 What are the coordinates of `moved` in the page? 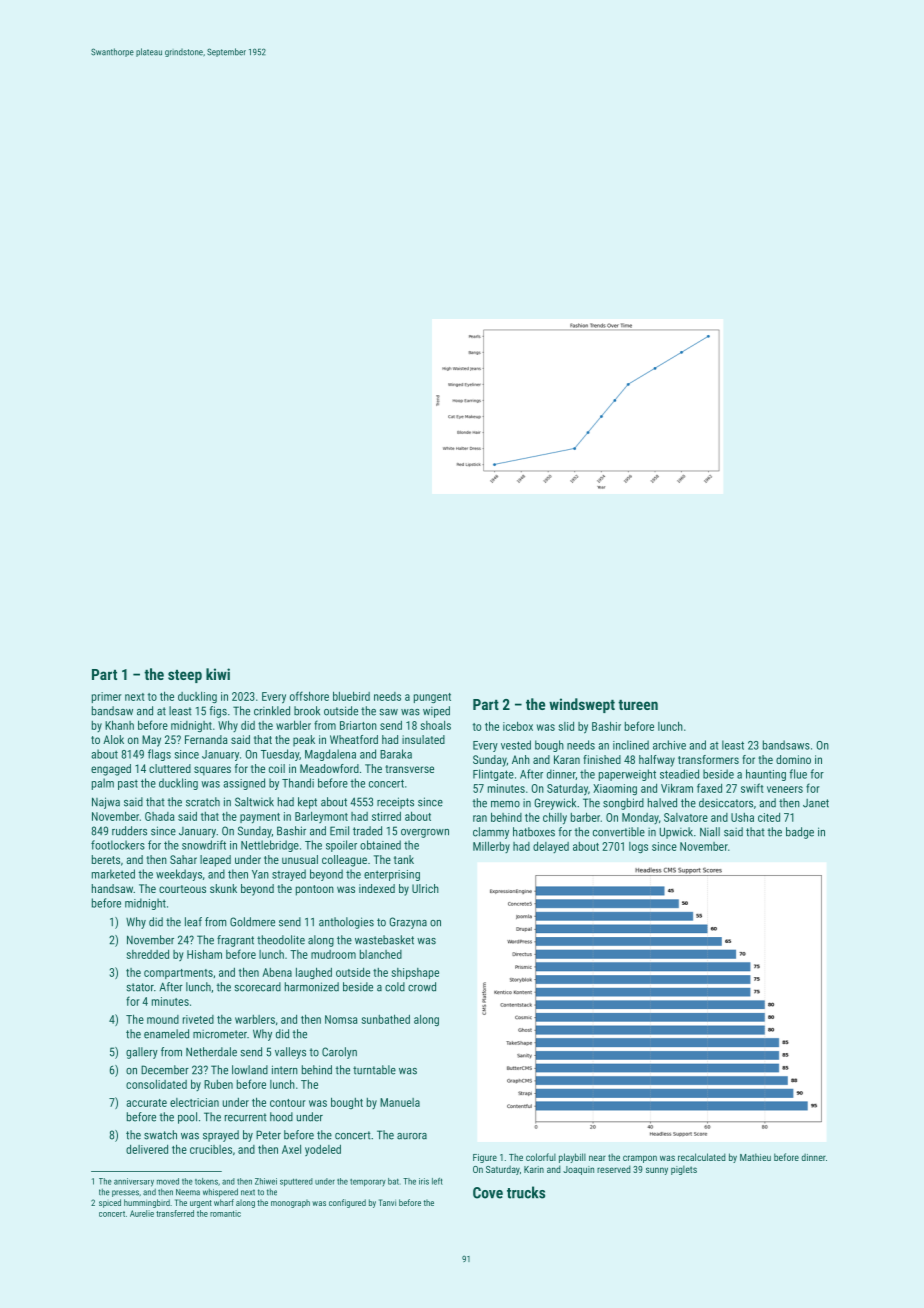 It's located at (168, 1181).
